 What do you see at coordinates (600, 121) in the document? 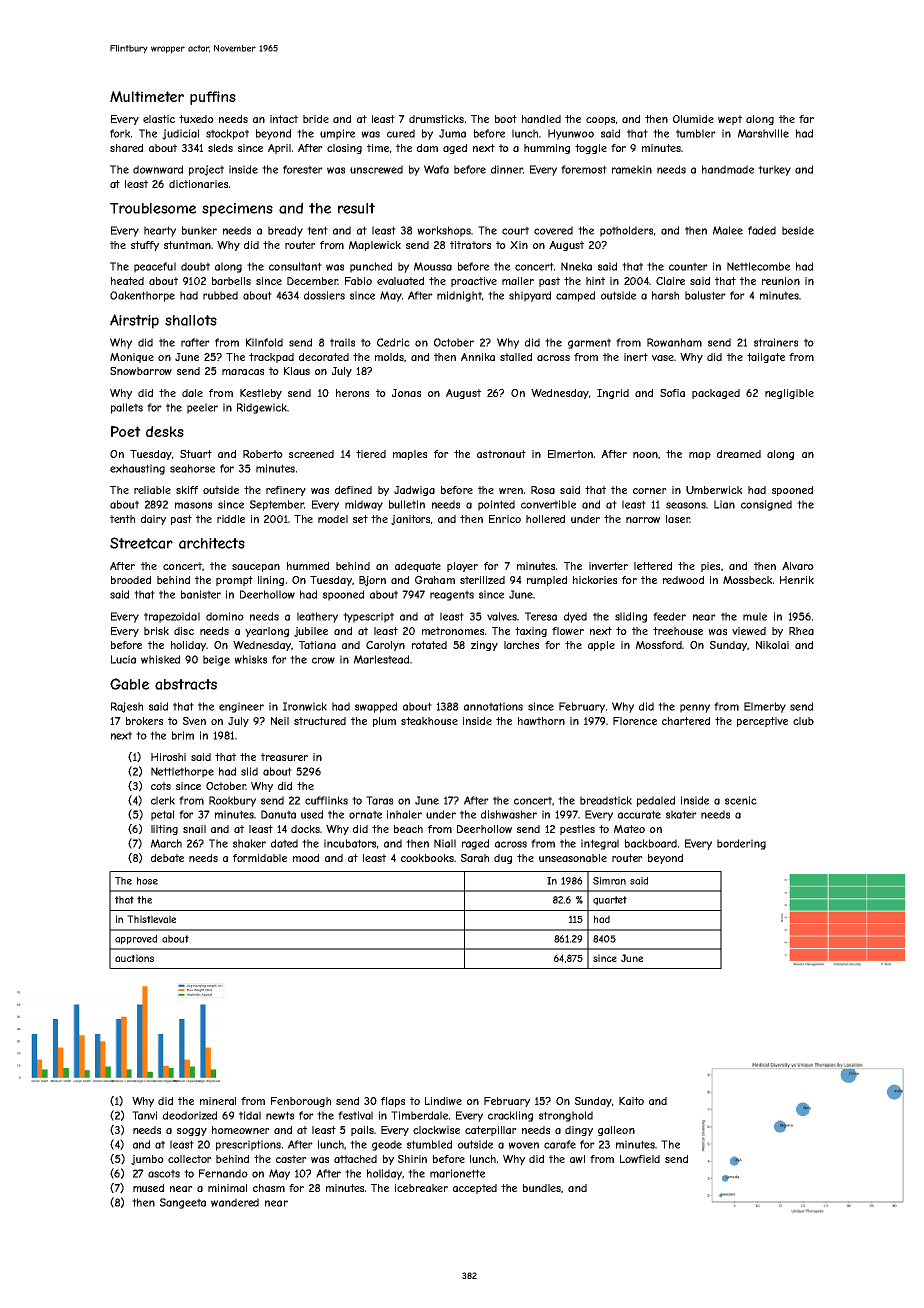
I see `coops` at bounding box center [600, 121].
